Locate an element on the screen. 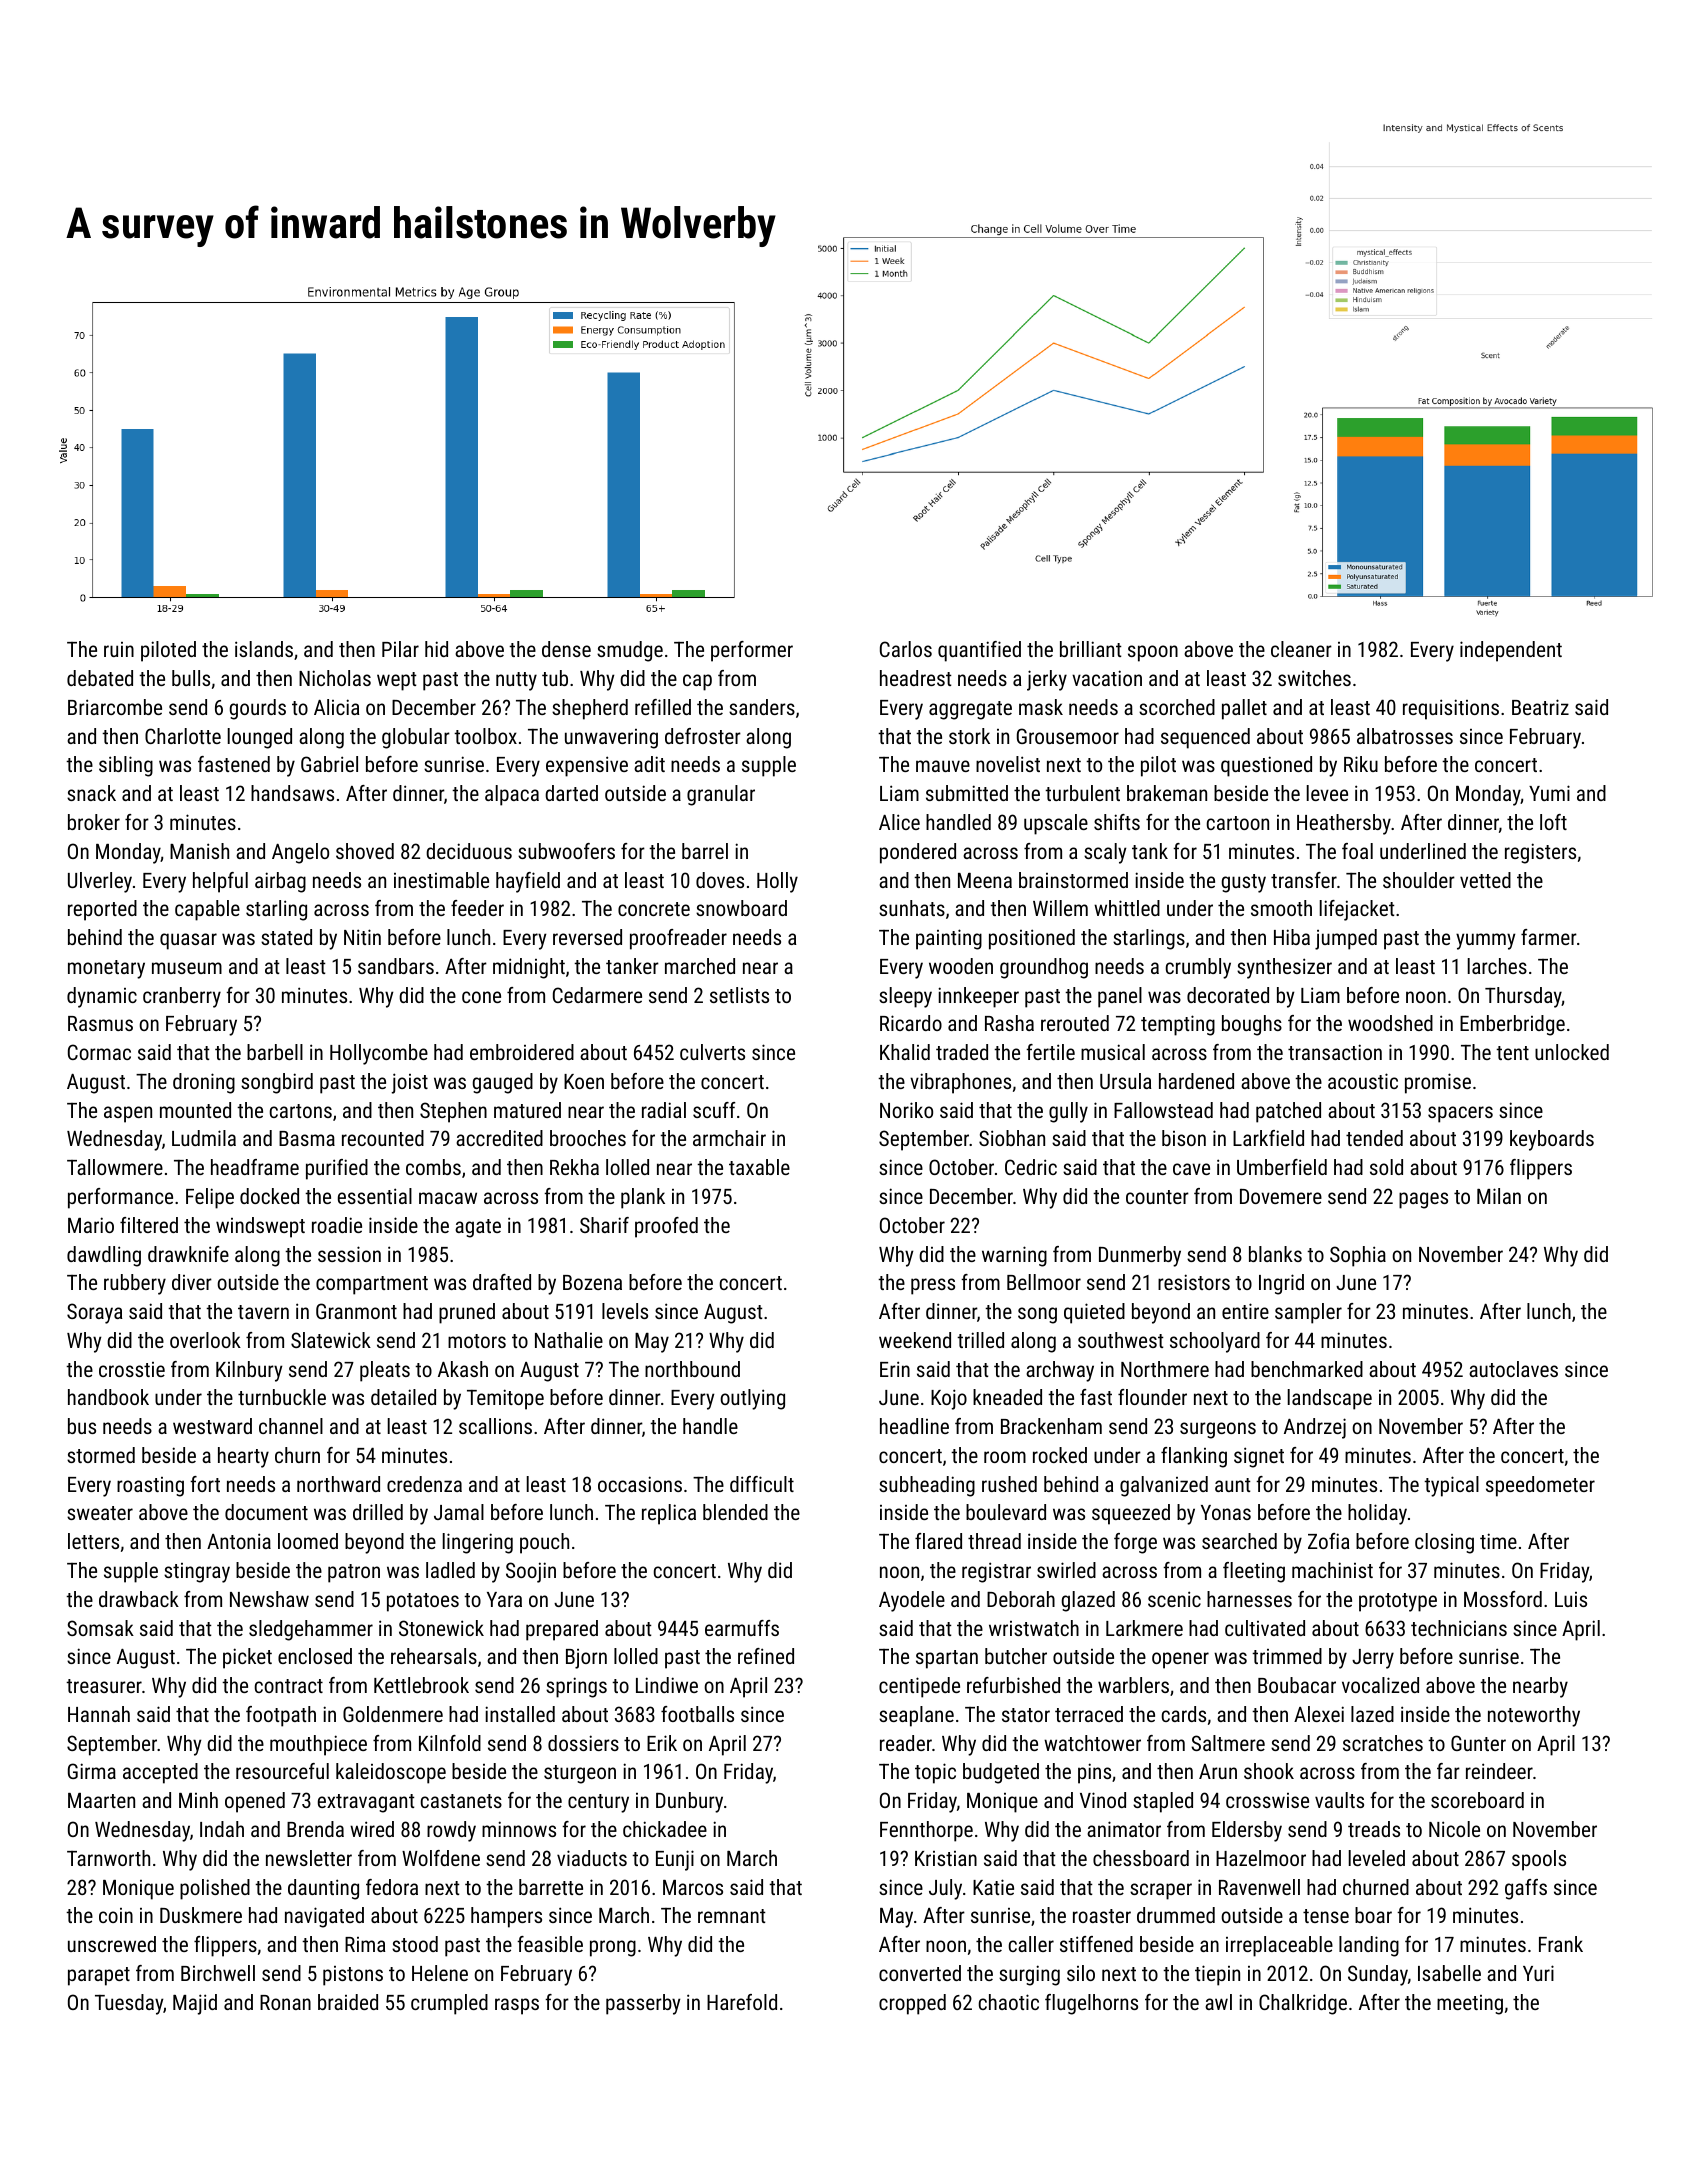 Image resolution: width=1683 pixels, height=2178 pixels. plank is located at coordinates (643, 1198).
